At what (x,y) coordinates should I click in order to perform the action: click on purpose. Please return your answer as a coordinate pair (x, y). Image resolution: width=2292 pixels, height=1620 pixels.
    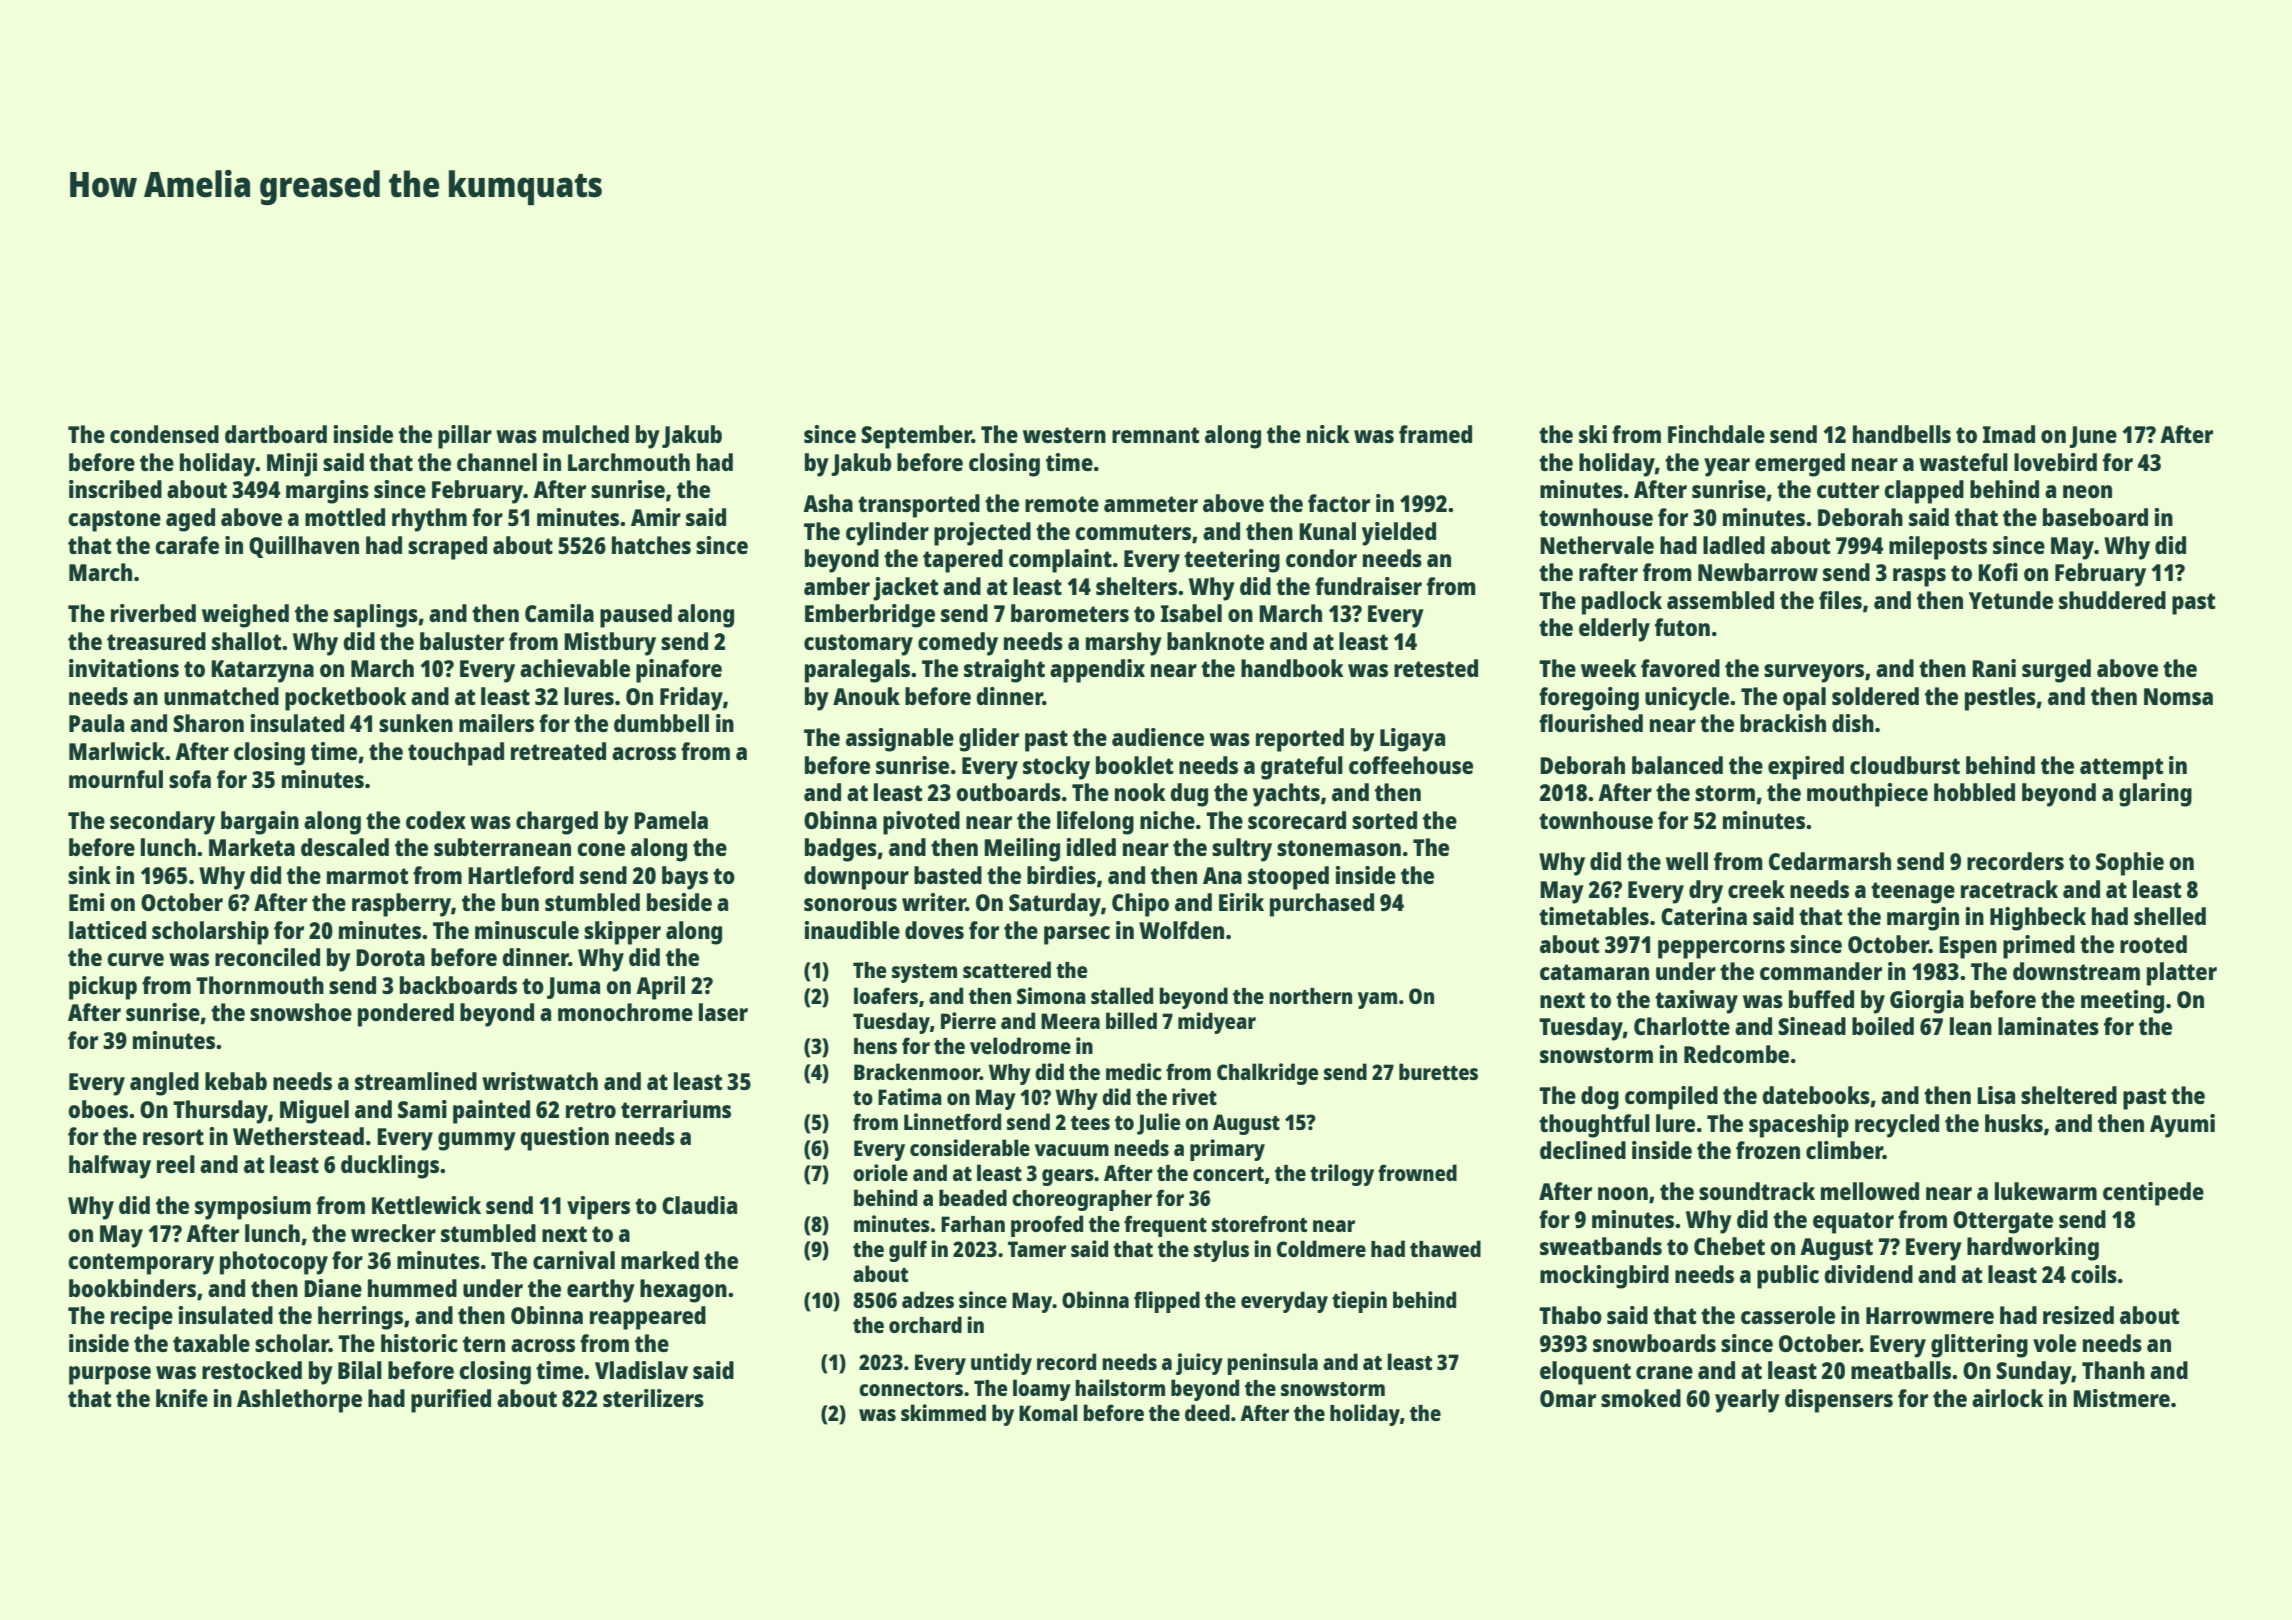
    Looking at the image, I should click on (110, 1375).
